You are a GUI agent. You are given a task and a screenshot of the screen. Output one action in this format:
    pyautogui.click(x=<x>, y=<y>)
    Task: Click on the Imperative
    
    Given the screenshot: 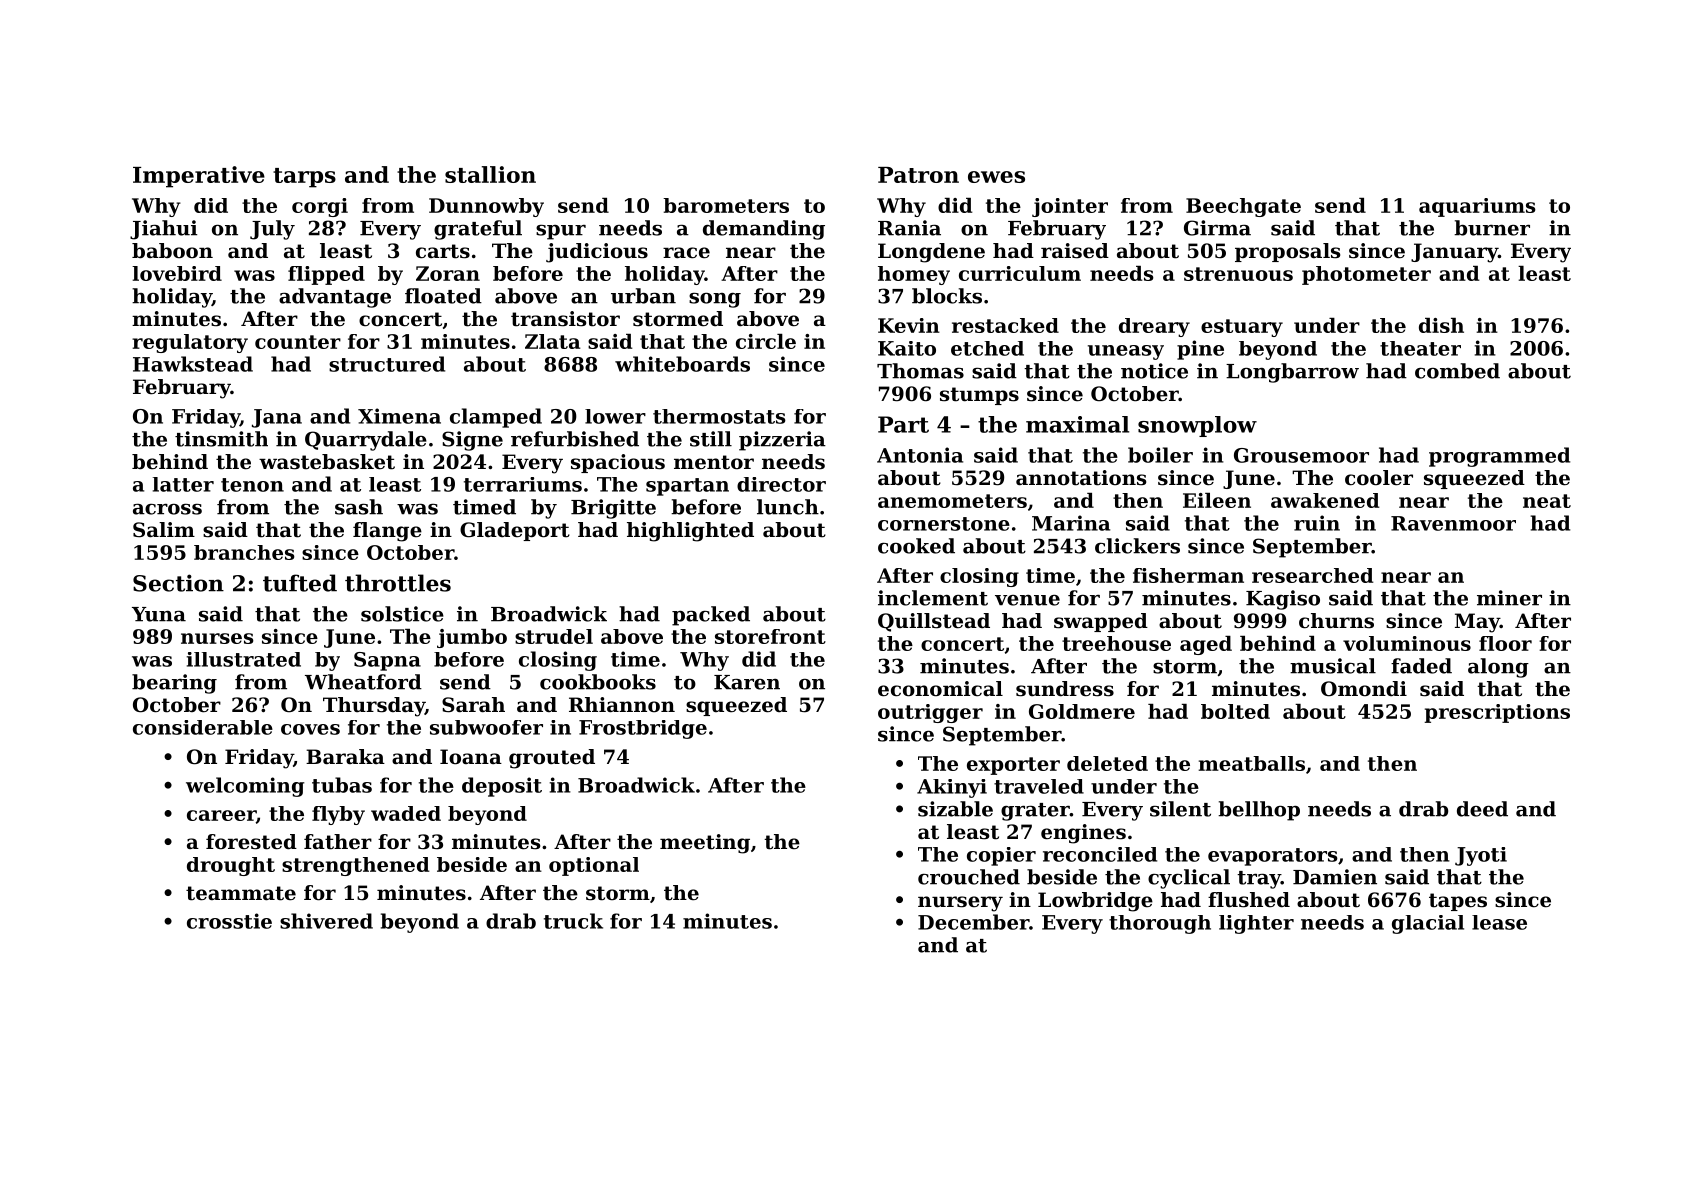 What is the action you would take?
    pyautogui.click(x=199, y=177)
